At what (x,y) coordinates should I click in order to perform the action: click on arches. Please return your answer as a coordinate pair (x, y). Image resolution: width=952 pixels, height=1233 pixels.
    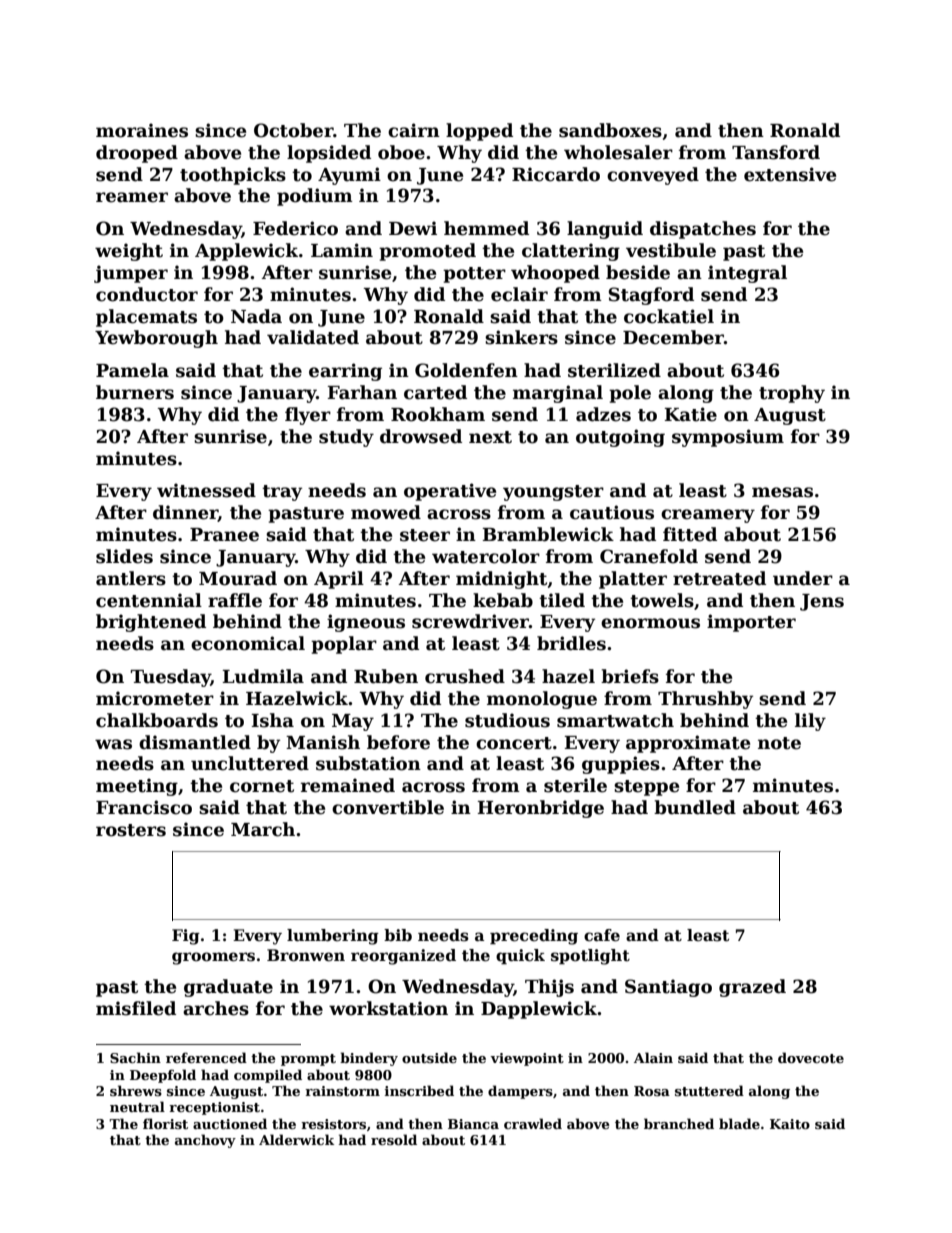
    Looking at the image, I should click on (216, 1008).
